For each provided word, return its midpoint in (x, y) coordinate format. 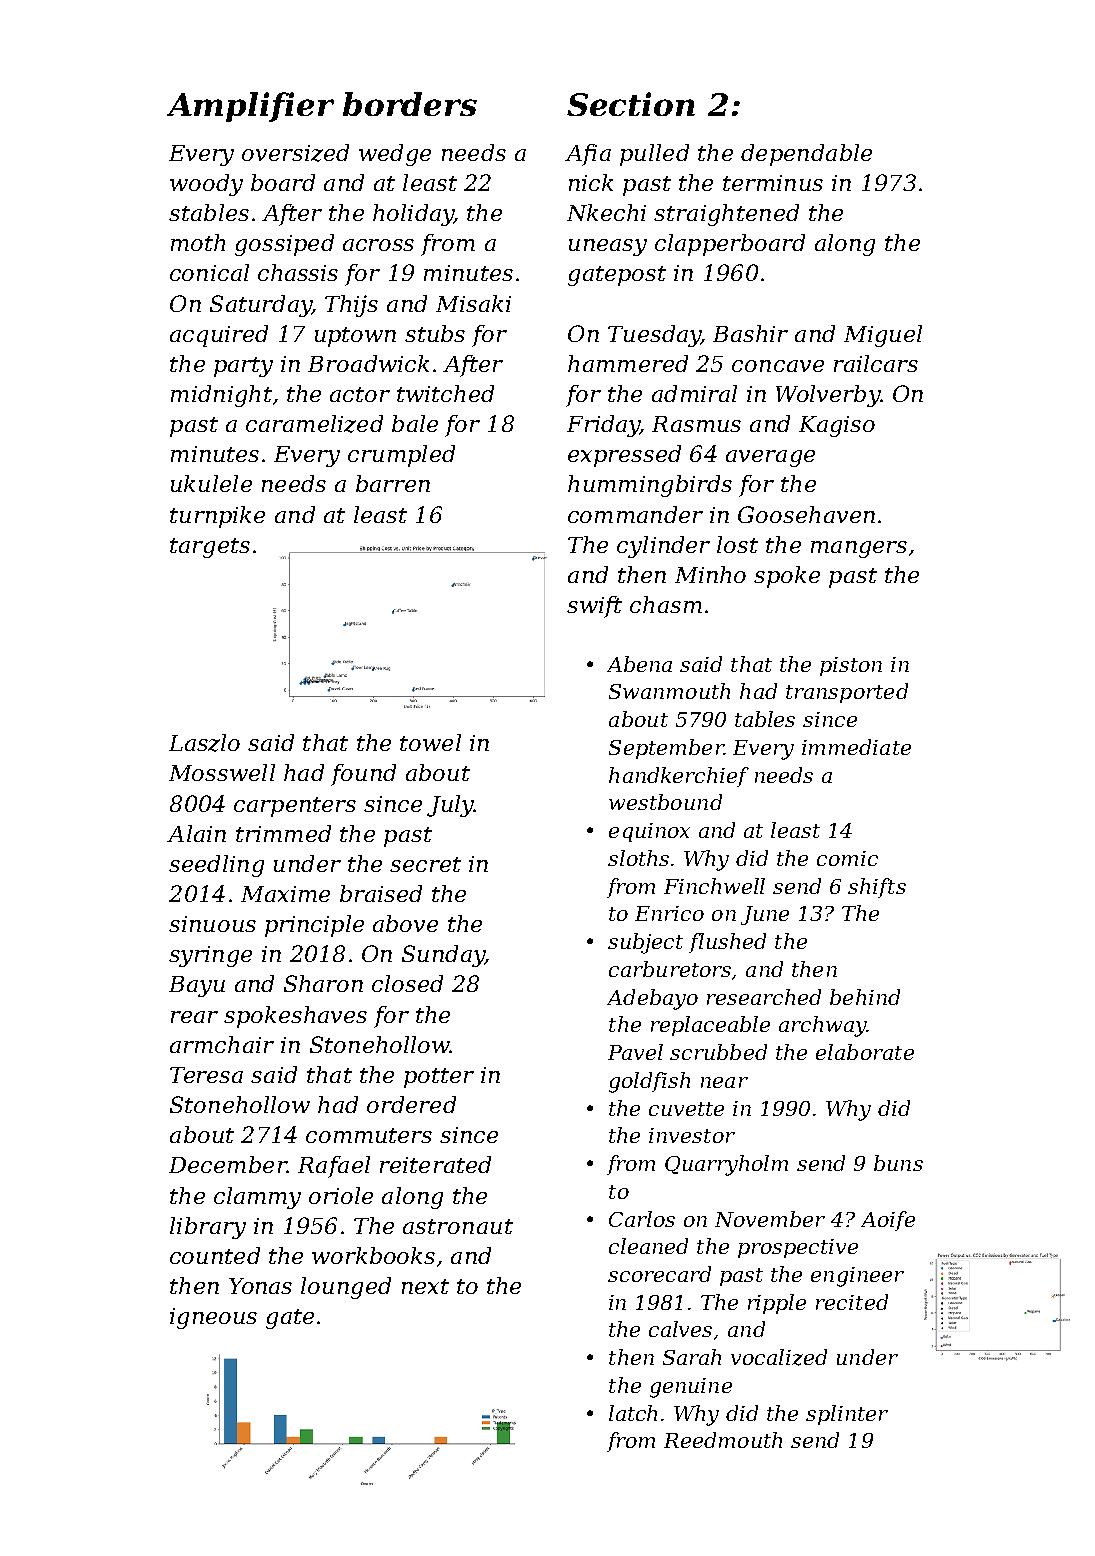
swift (594, 607)
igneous (213, 1318)
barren (393, 483)
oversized (295, 153)
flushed (727, 943)
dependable (806, 155)
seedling (216, 866)
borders (410, 104)
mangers (859, 549)
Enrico (669, 913)
